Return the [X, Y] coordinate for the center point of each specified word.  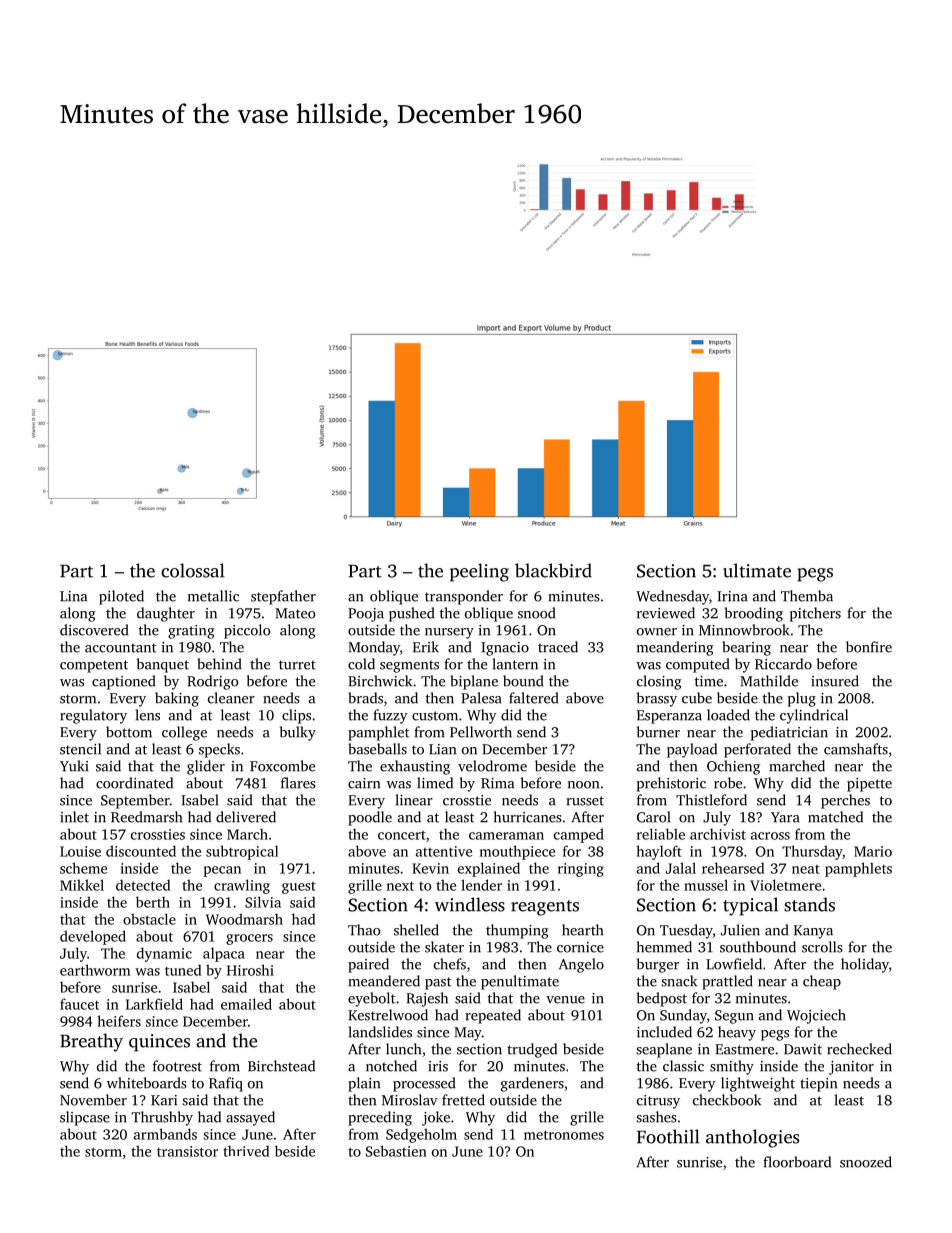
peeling [479, 572]
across [770, 836]
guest [299, 888]
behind [219, 664]
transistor [187, 1151]
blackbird [553, 570]
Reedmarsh [146, 817]
